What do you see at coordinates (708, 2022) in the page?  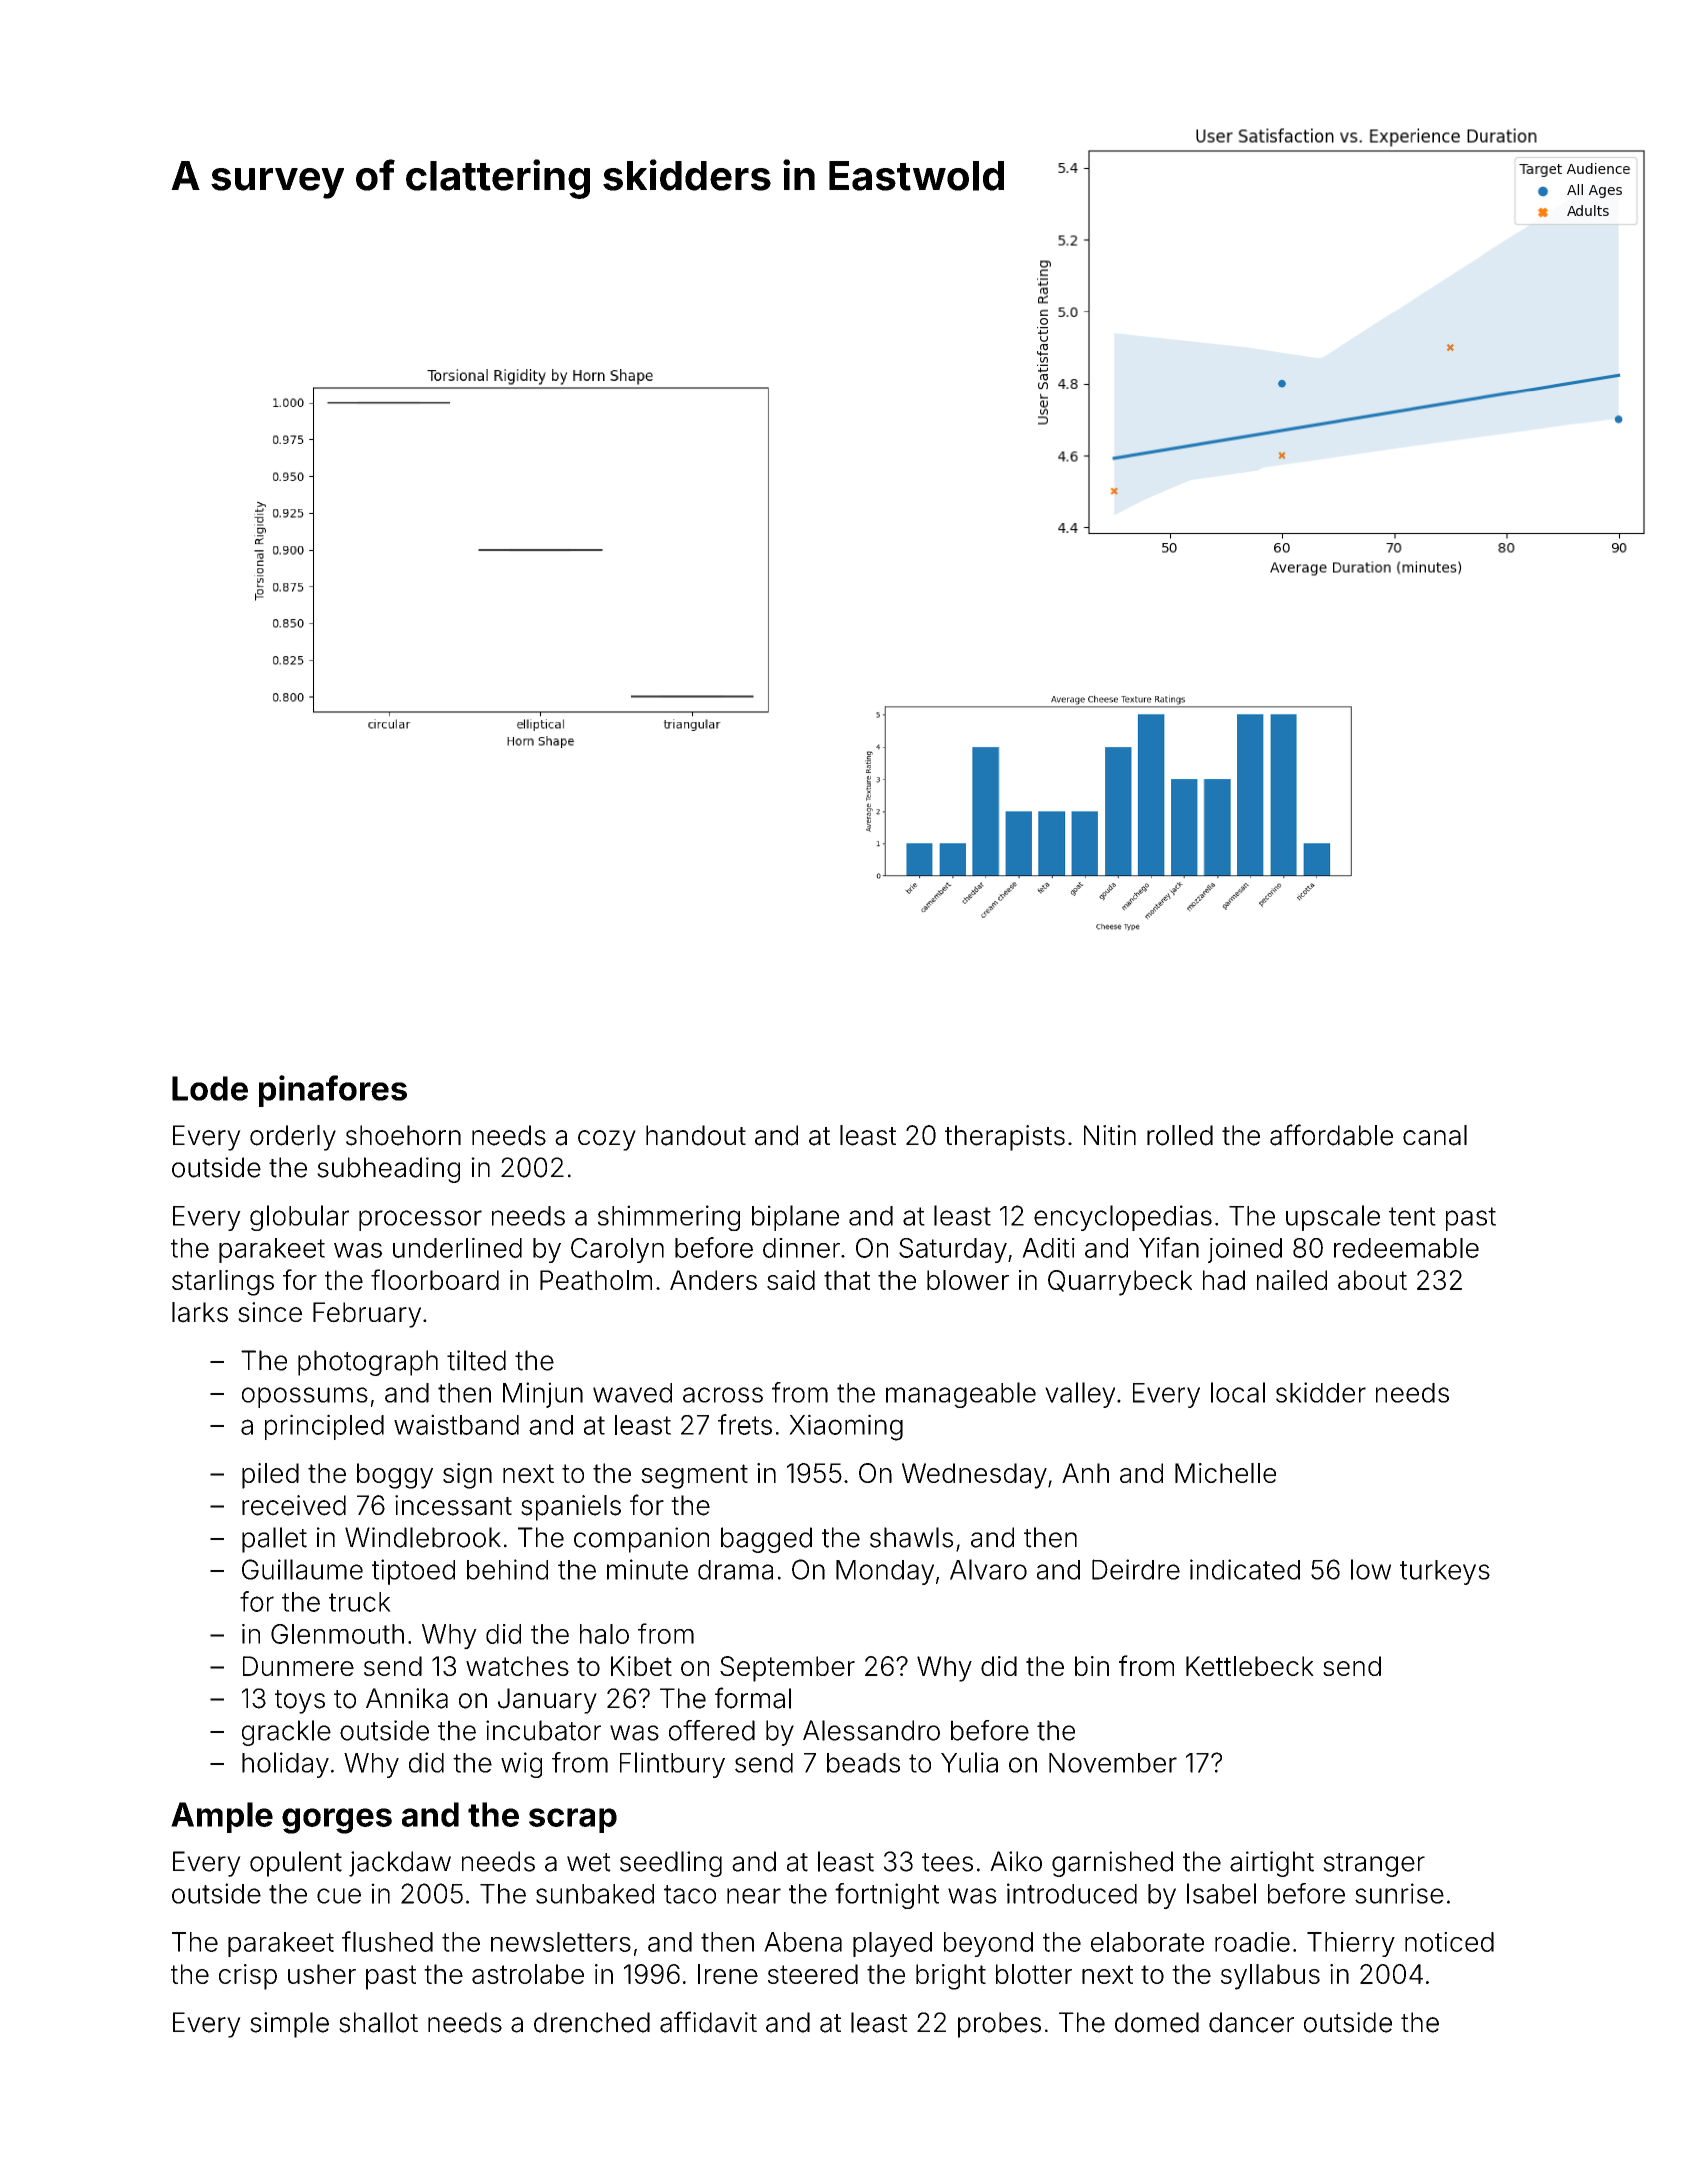 I see `affidavit` at bounding box center [708, 2022].
